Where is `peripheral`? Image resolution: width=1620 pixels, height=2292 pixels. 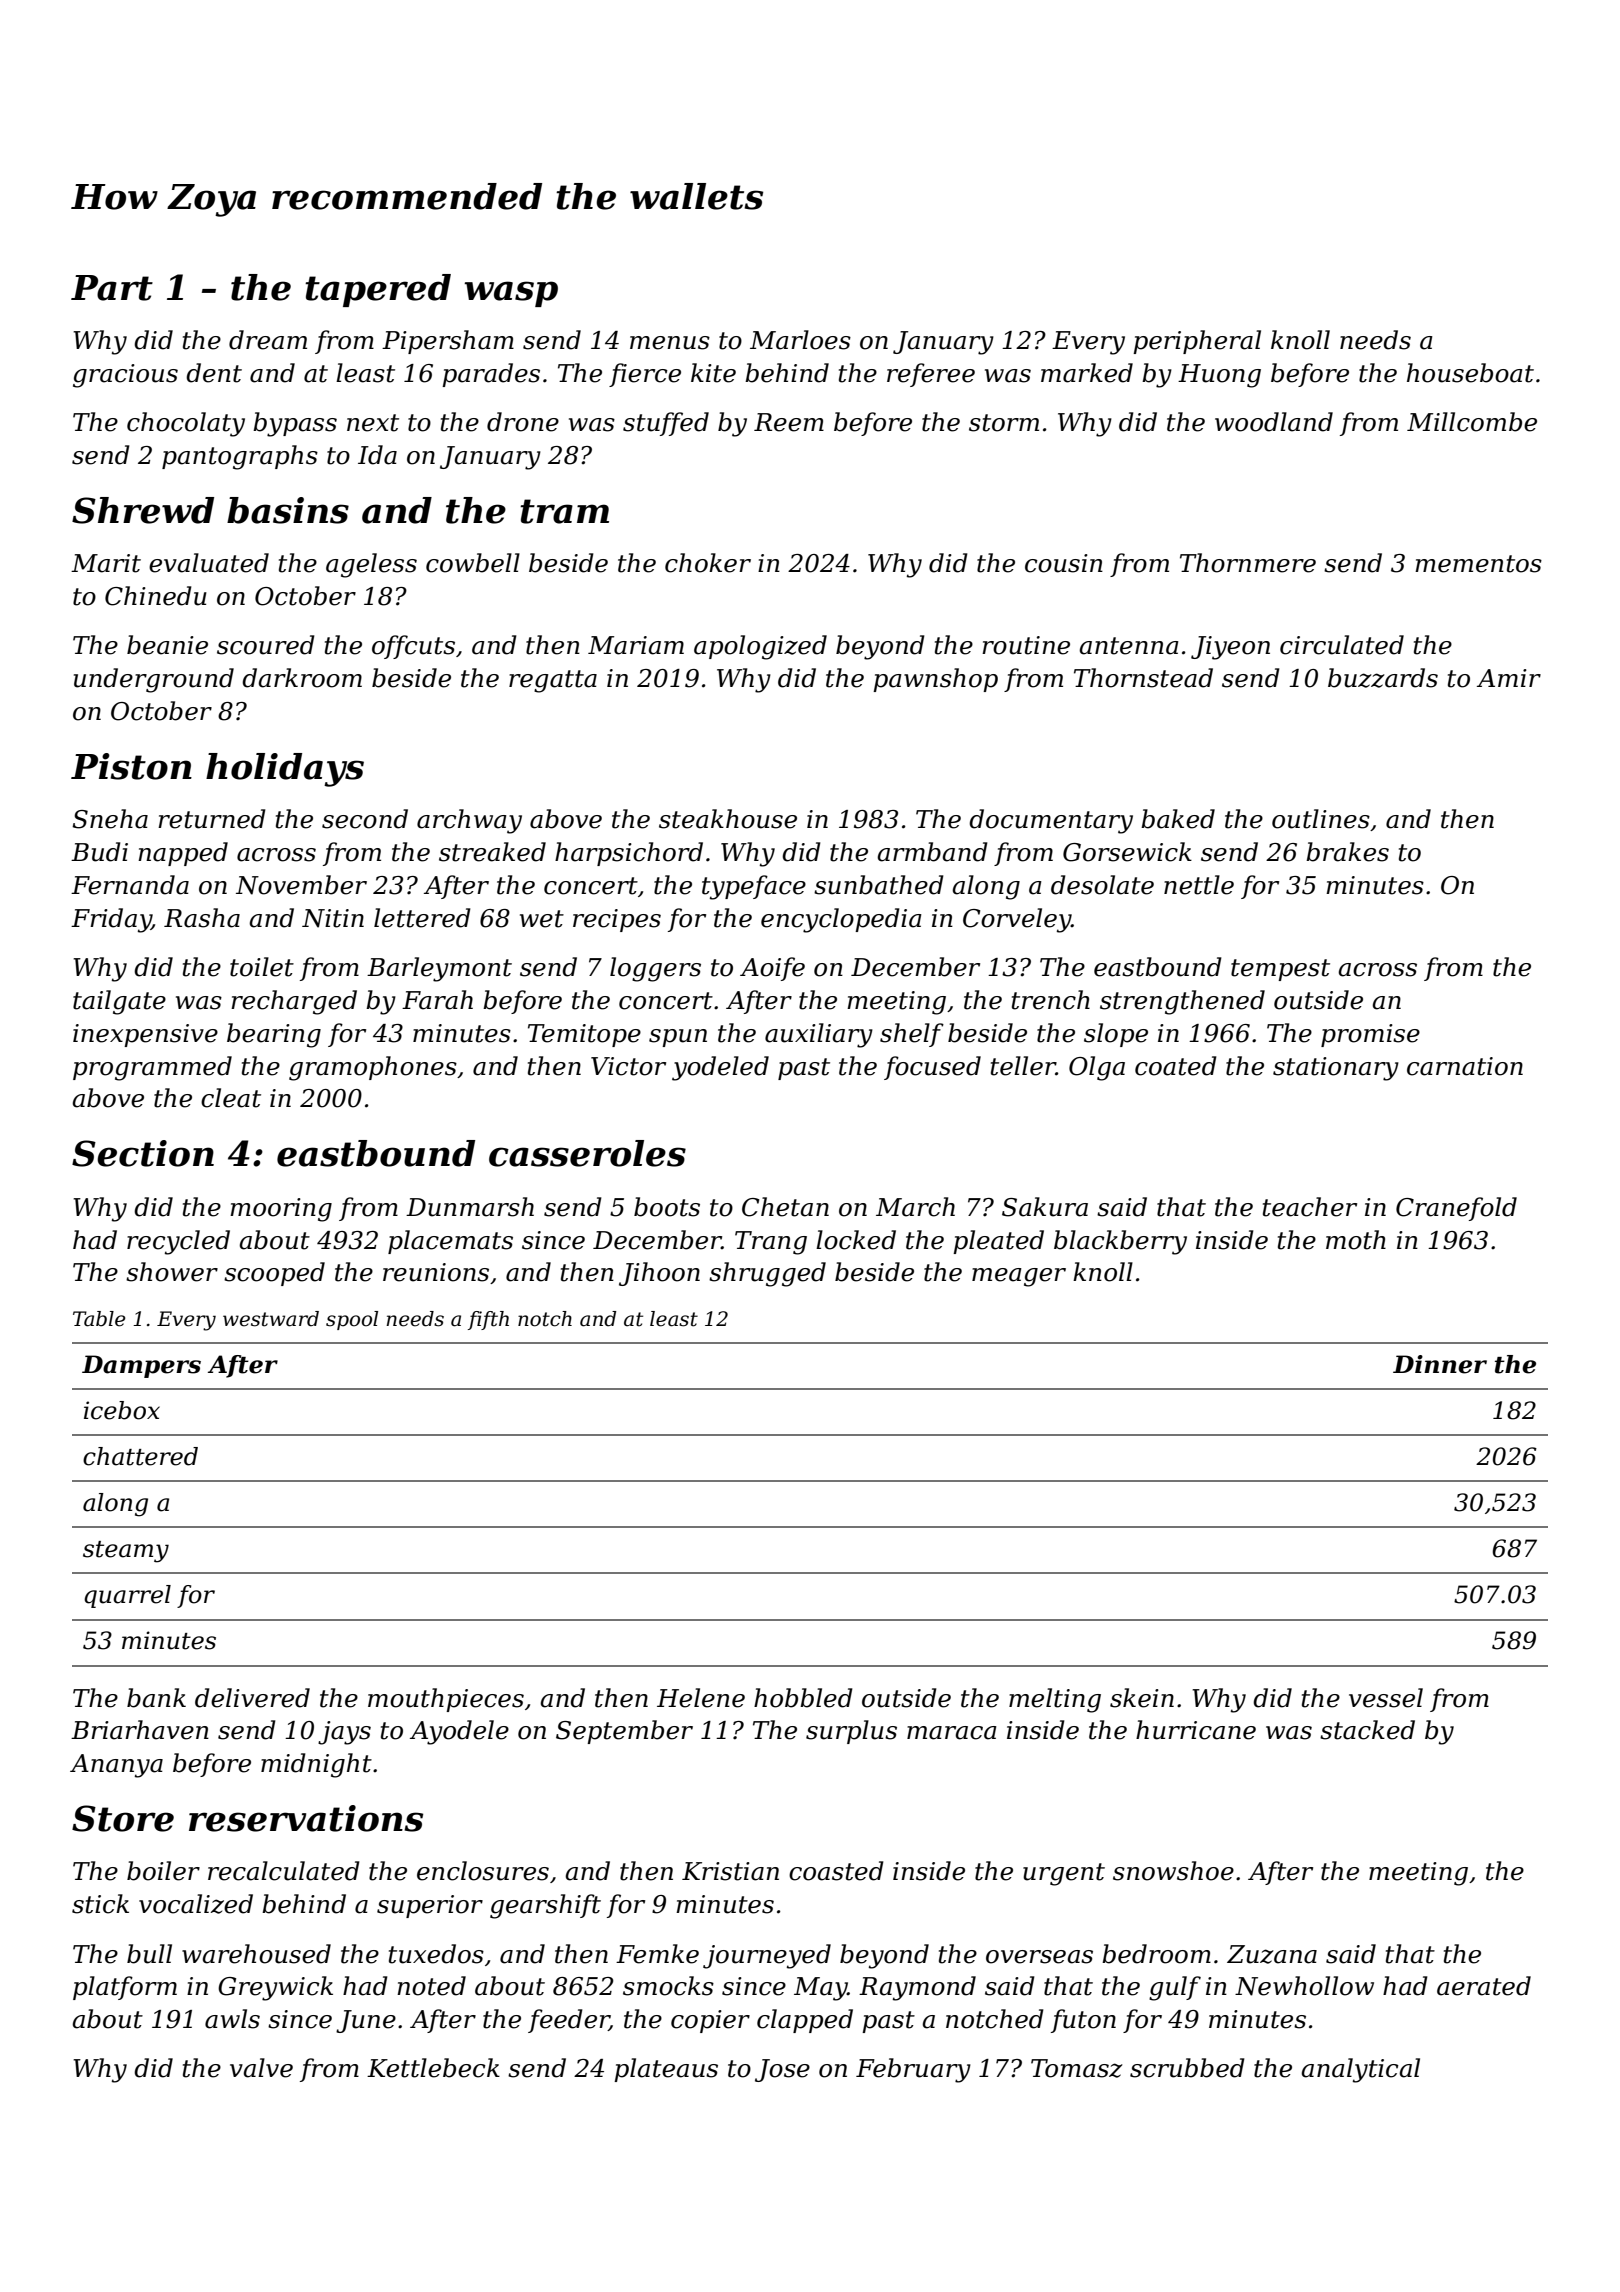
peripheral is located at coordinates (1197, 342).
